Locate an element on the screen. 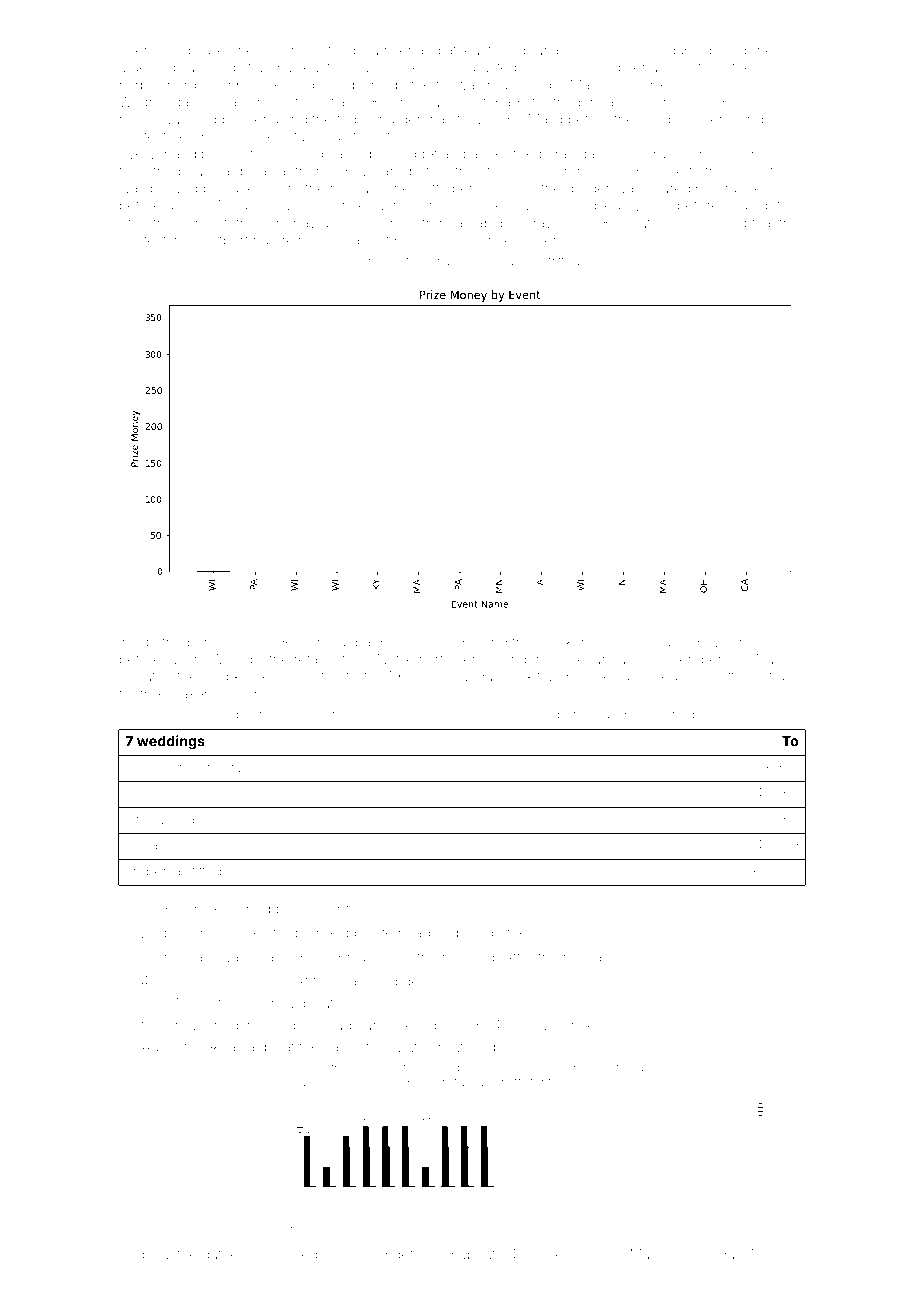  Amir is located at coordinates (260, 1003).
